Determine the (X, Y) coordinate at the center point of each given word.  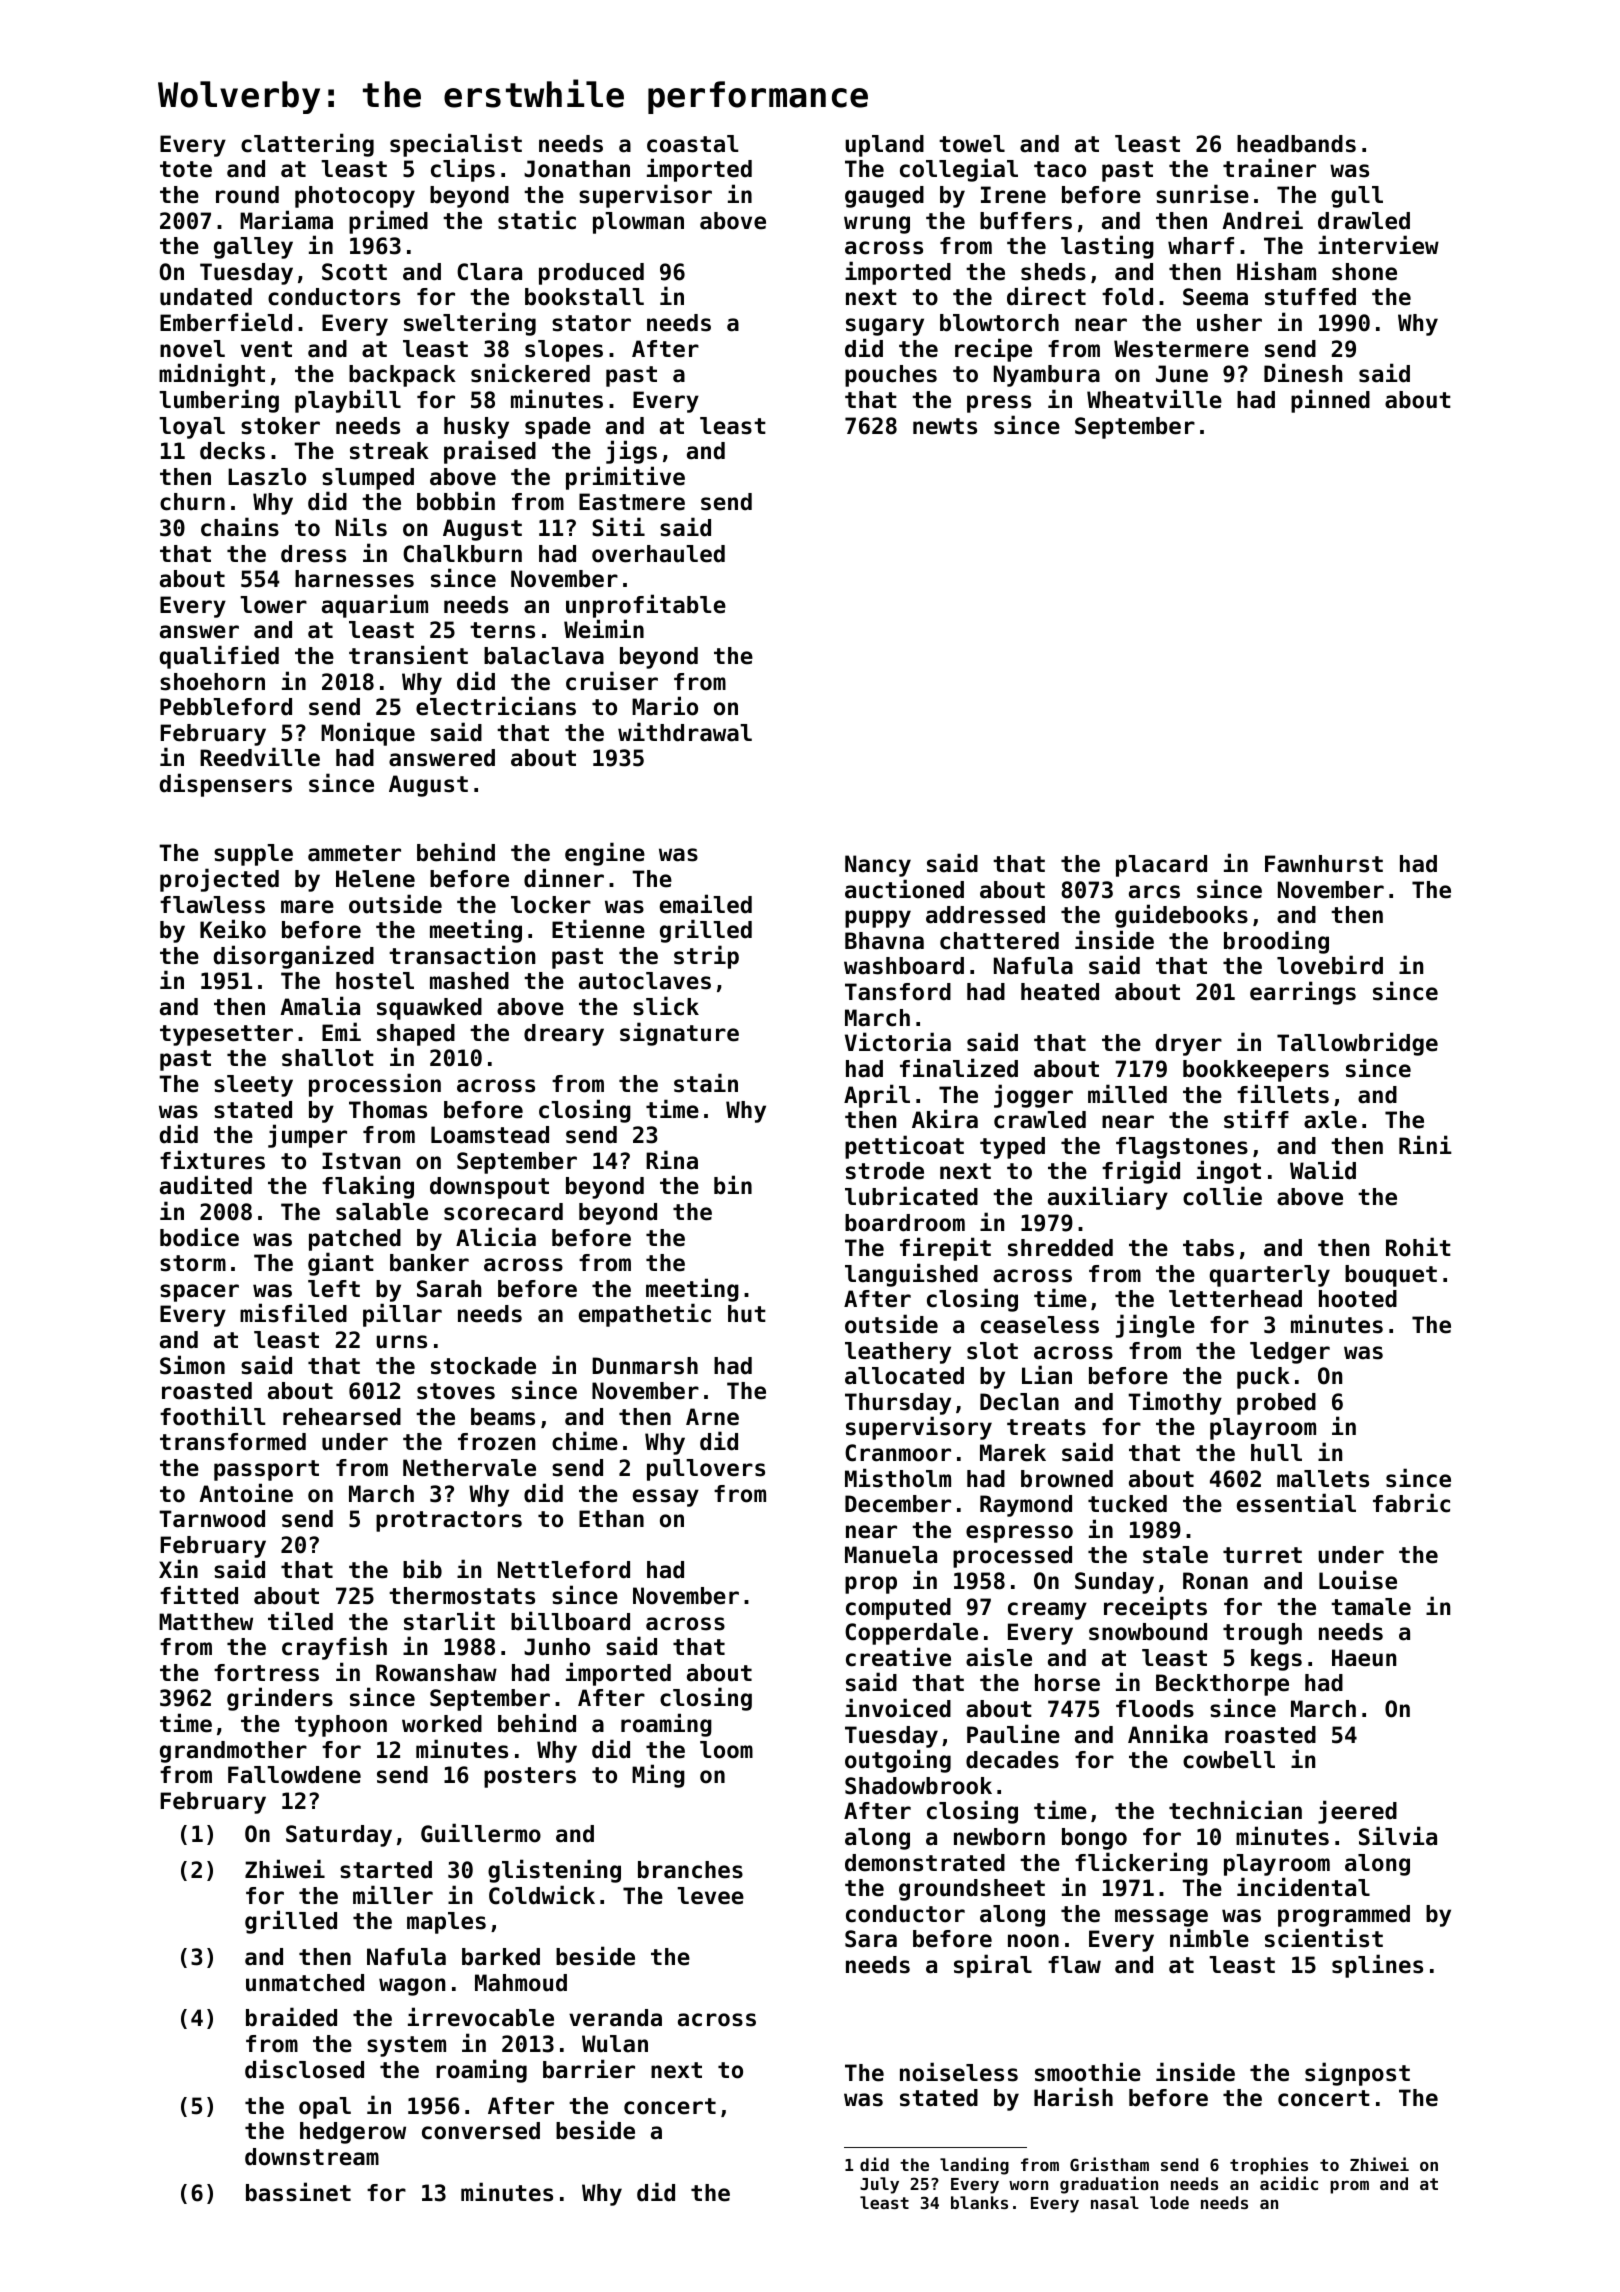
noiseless (959, 2072)
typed (1012, 1148)
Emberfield (226, 322)
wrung (877, 225)
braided (291, 2017)
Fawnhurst (1324, 864)
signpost (1357, 2074)
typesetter (226, 1035)
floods (1155, 1709)
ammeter (354, 853)
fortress (266, 1673)
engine (605, 854)
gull (1357, 197)
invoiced (898, 1708)
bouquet (1391, 1276)
